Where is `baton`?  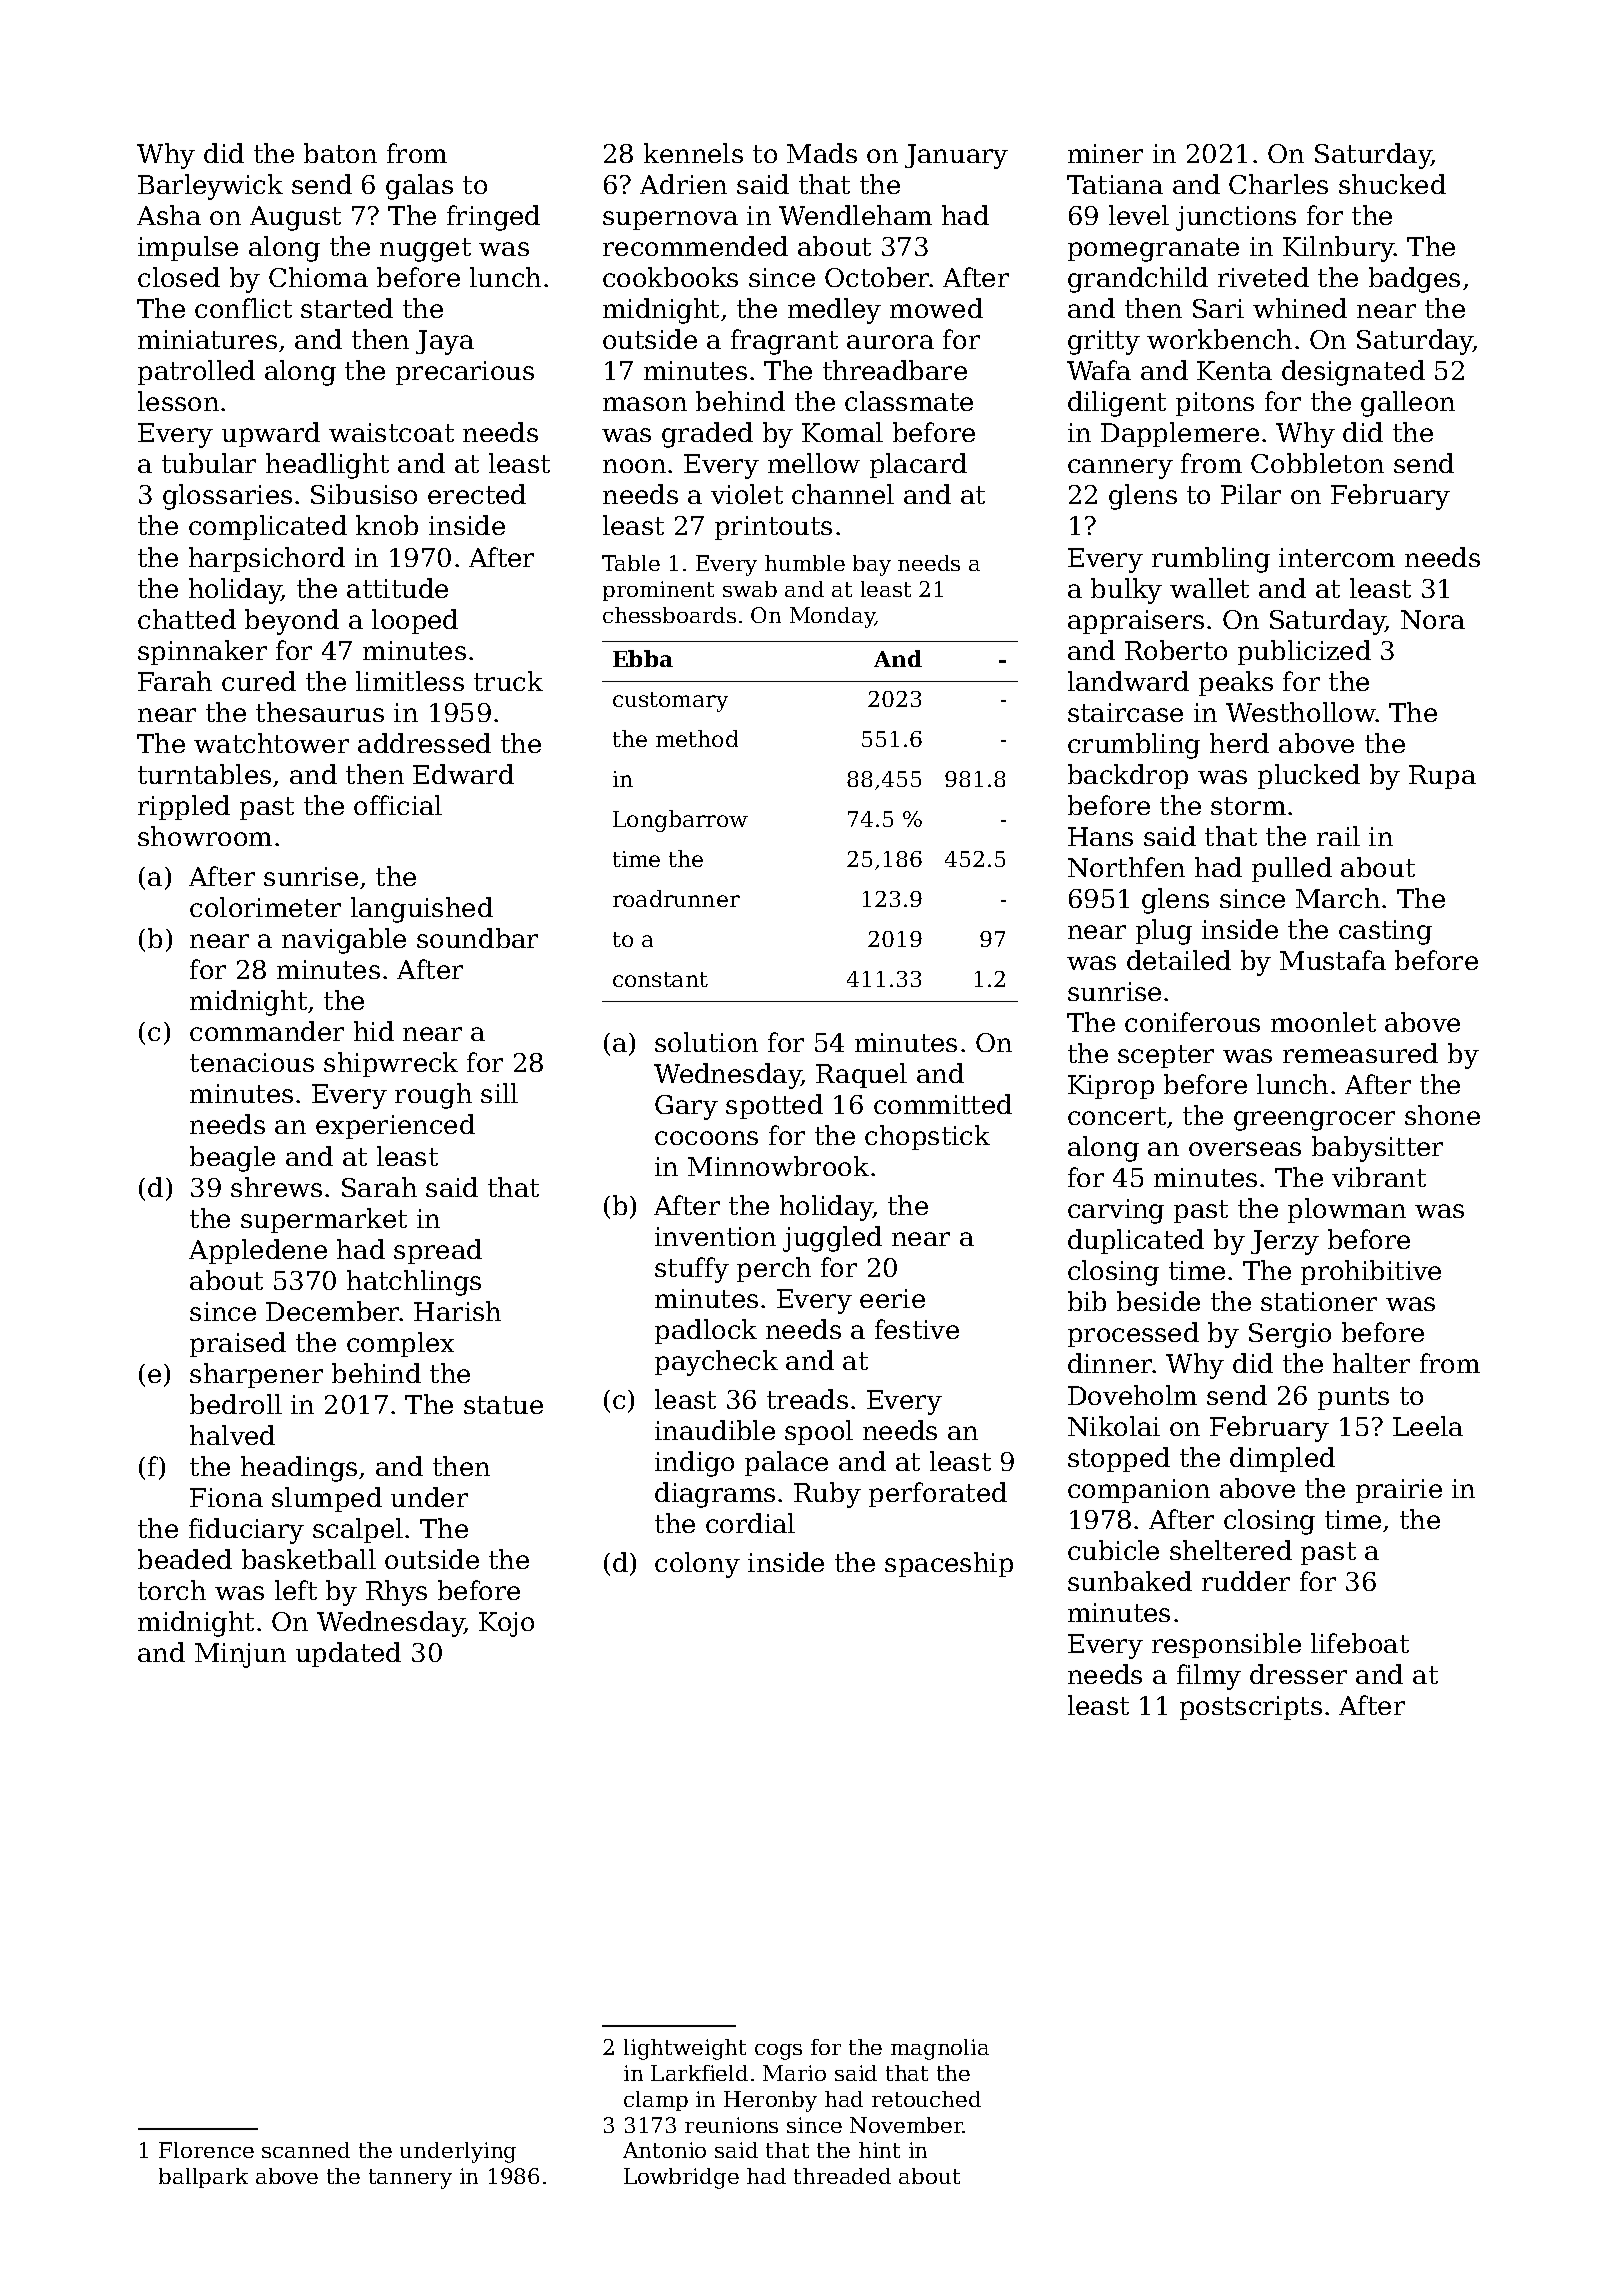
baton is located at coordinates (340, 153).
